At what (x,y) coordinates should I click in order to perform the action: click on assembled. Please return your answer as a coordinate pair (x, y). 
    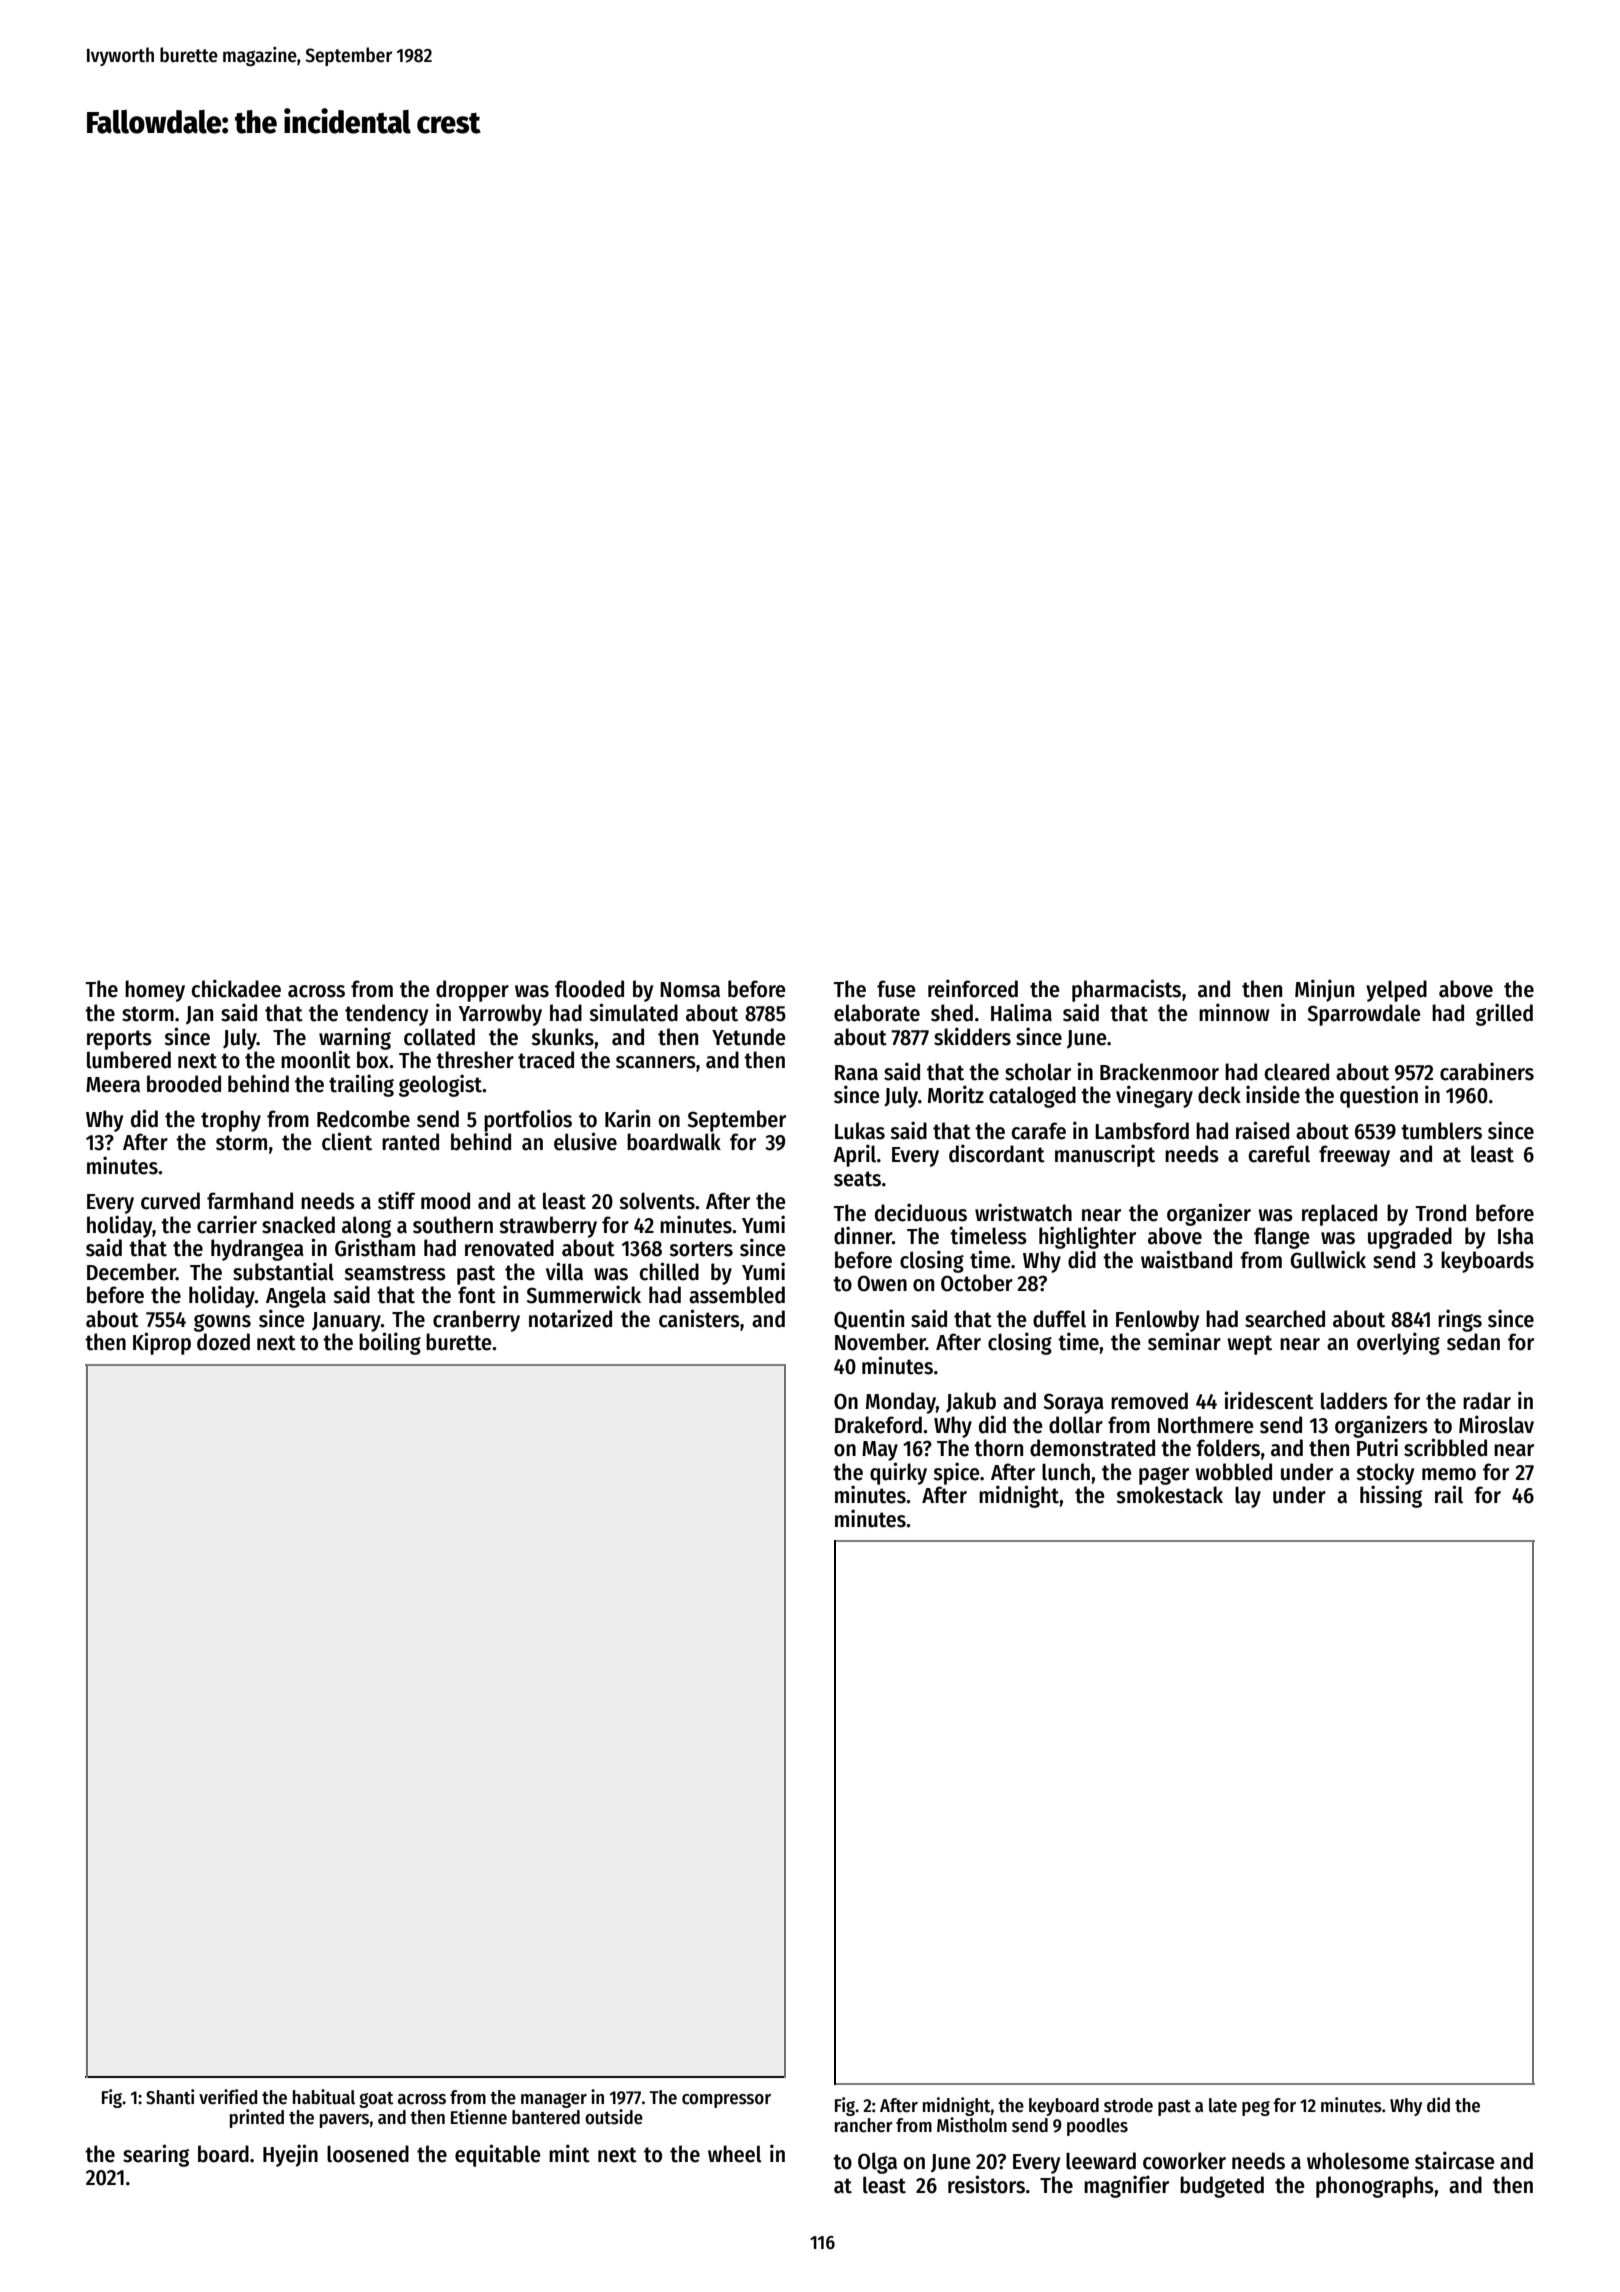
    Looking at the image, I should click on (737, 1295).
